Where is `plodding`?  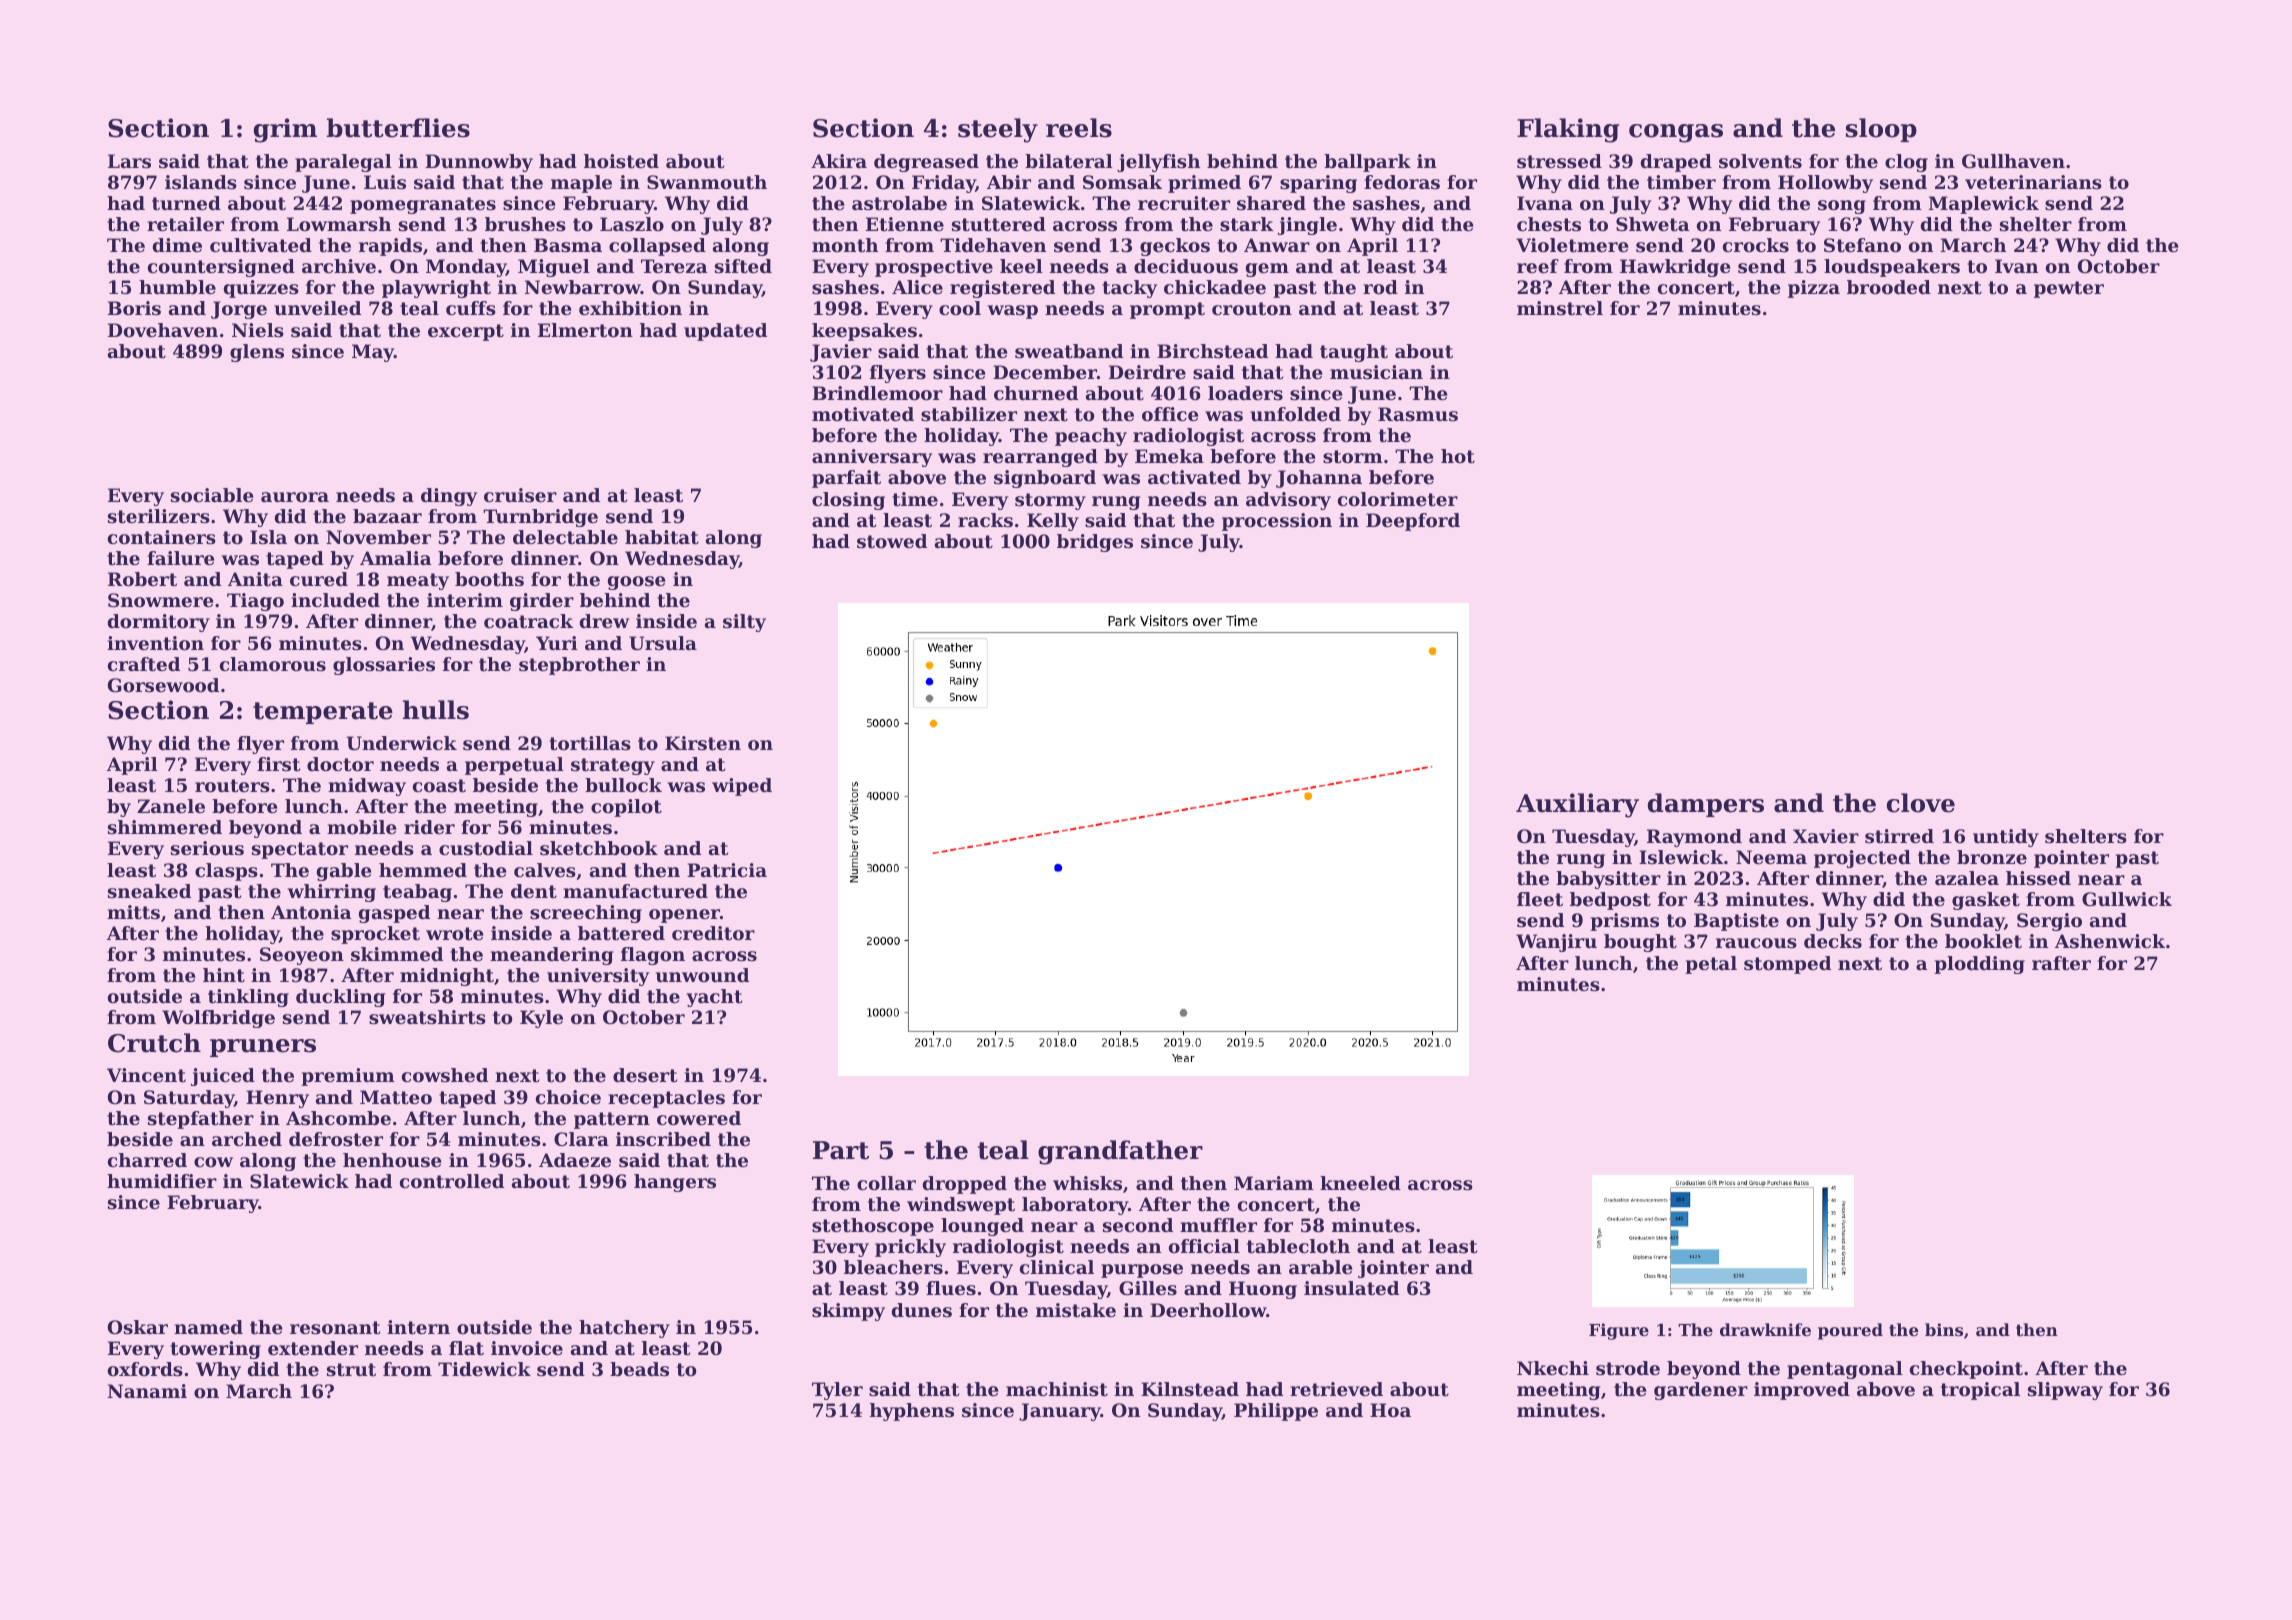 plodding is located at coordinates (1979, 965).
